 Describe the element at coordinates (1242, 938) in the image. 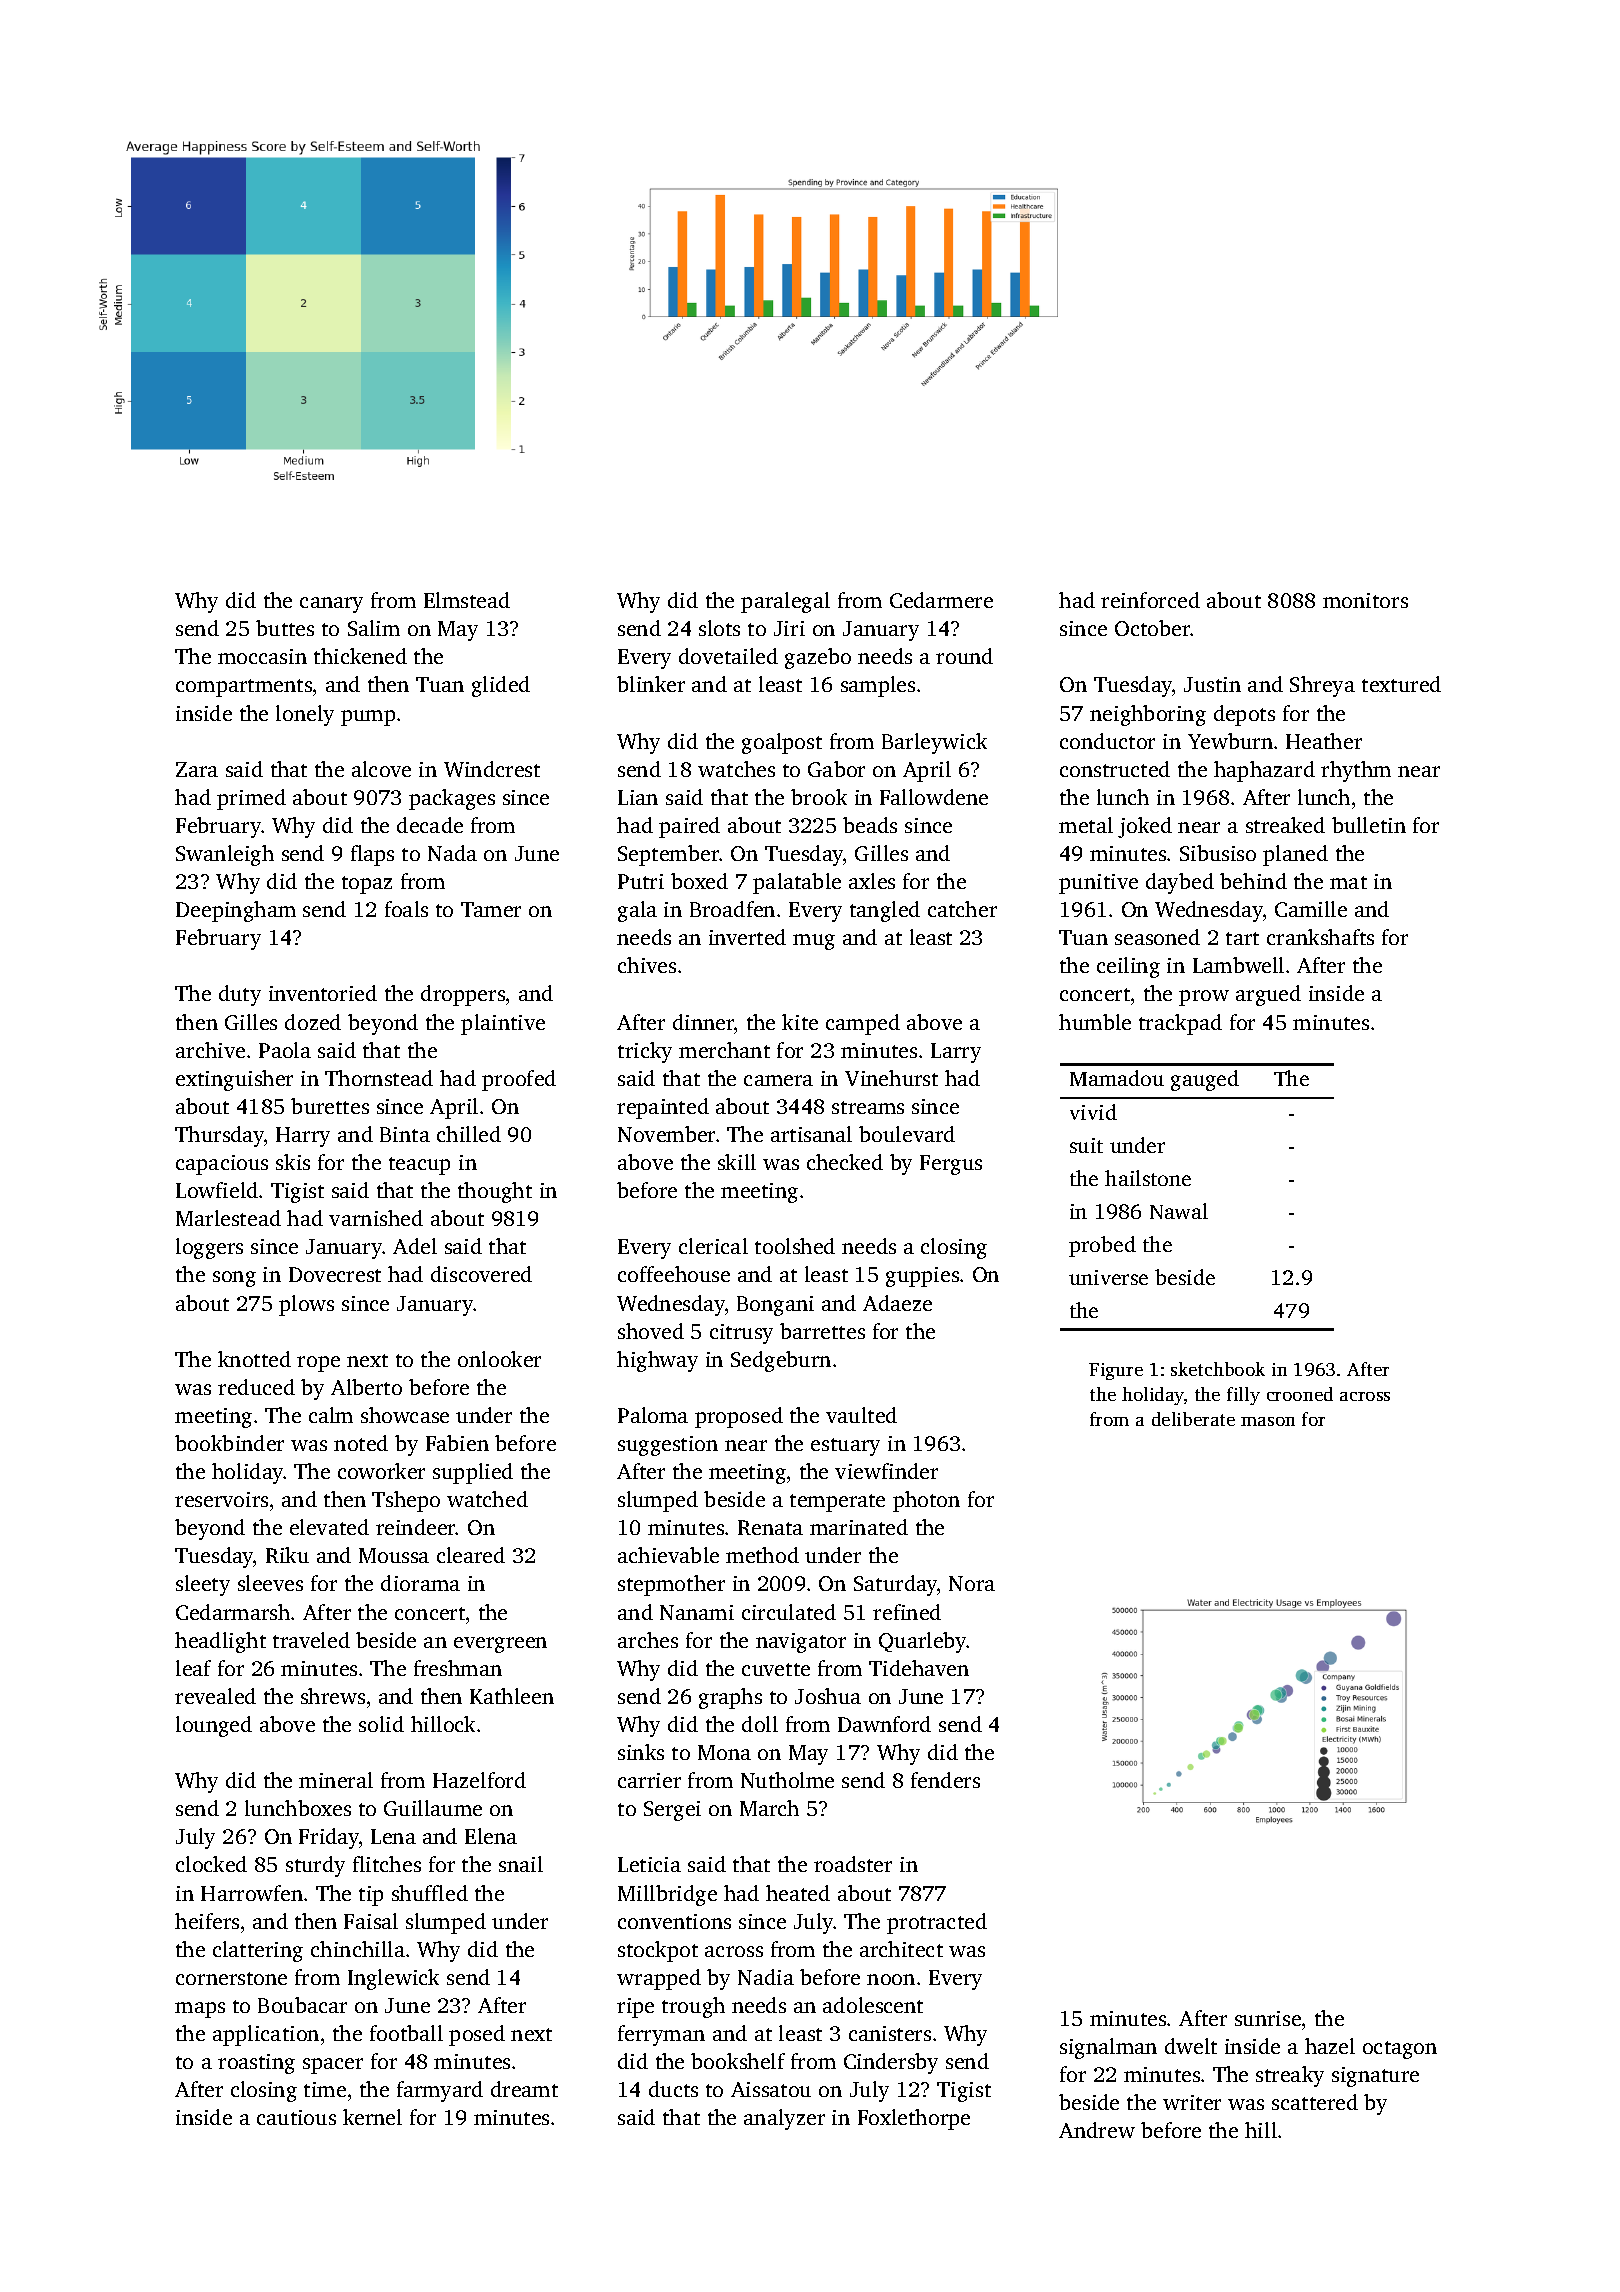

I see `tart` at that location.
